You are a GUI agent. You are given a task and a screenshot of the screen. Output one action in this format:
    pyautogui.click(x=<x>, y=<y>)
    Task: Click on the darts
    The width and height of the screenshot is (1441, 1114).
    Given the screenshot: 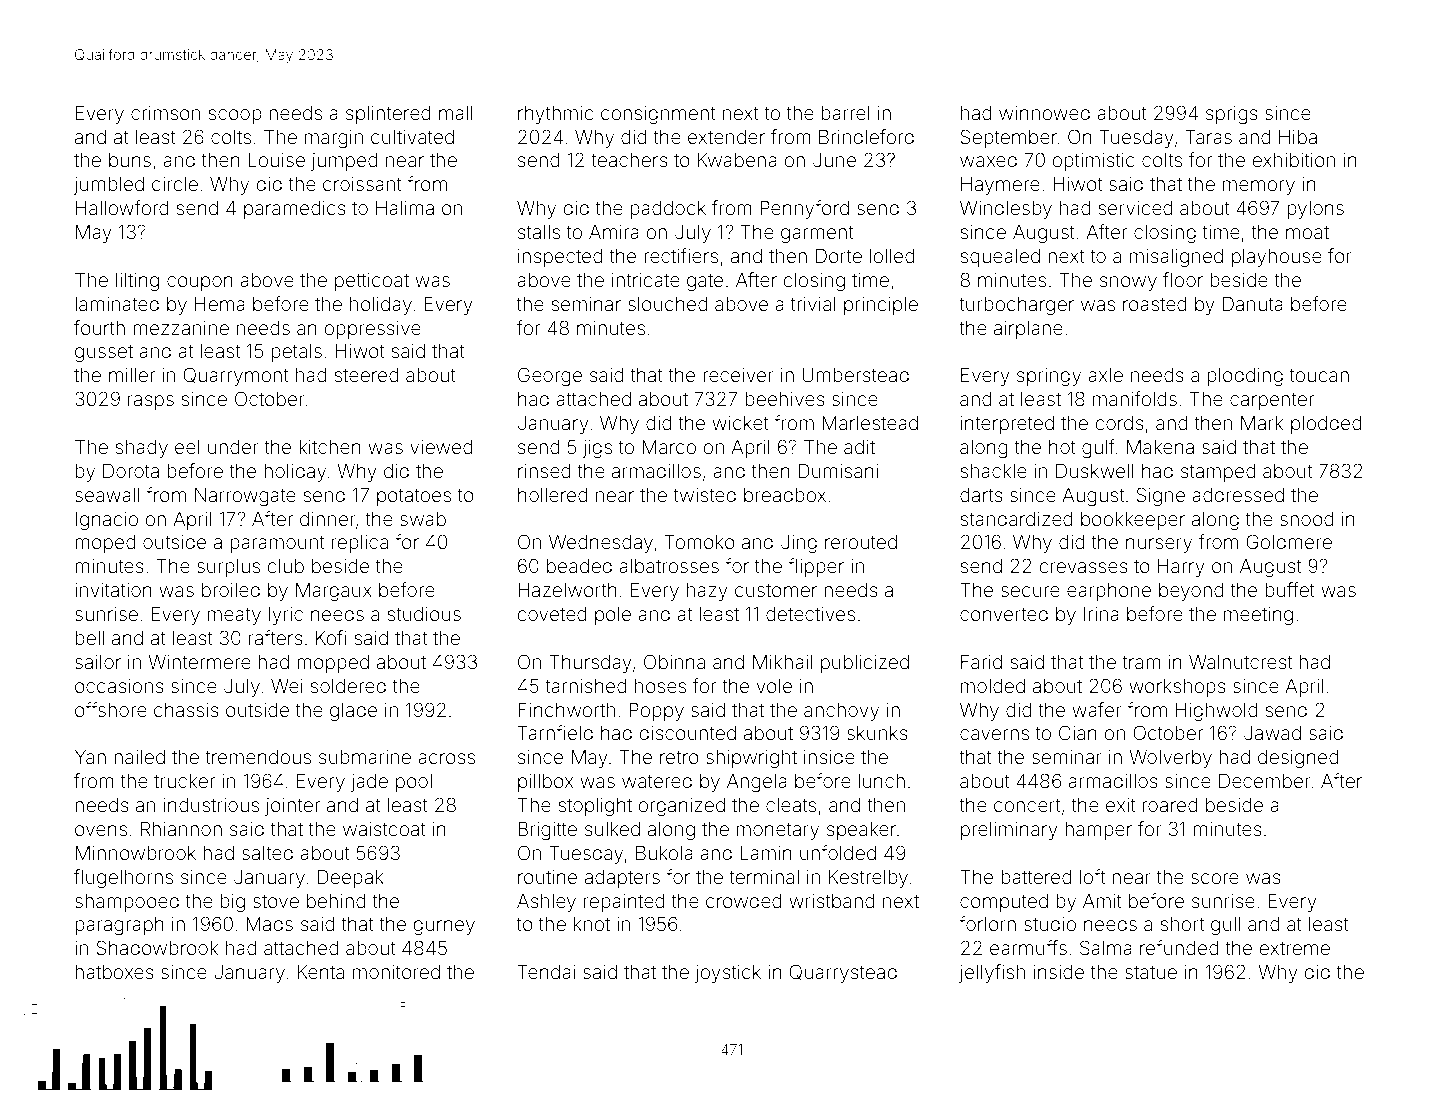 What is the action you would take?
    pyautogui.click(x=981, y=495)
